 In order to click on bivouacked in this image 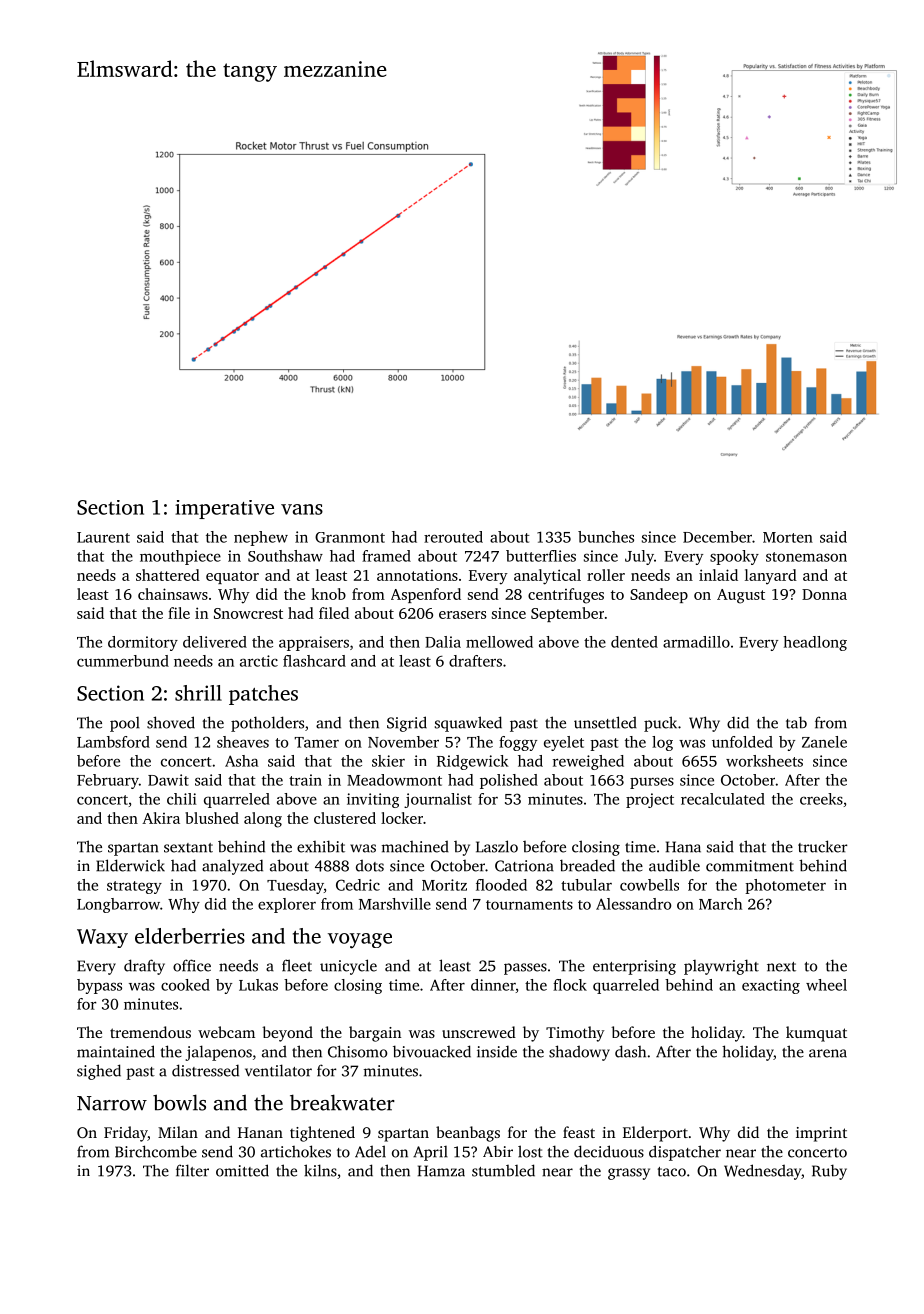, I will do `click(432, 1051)`.
